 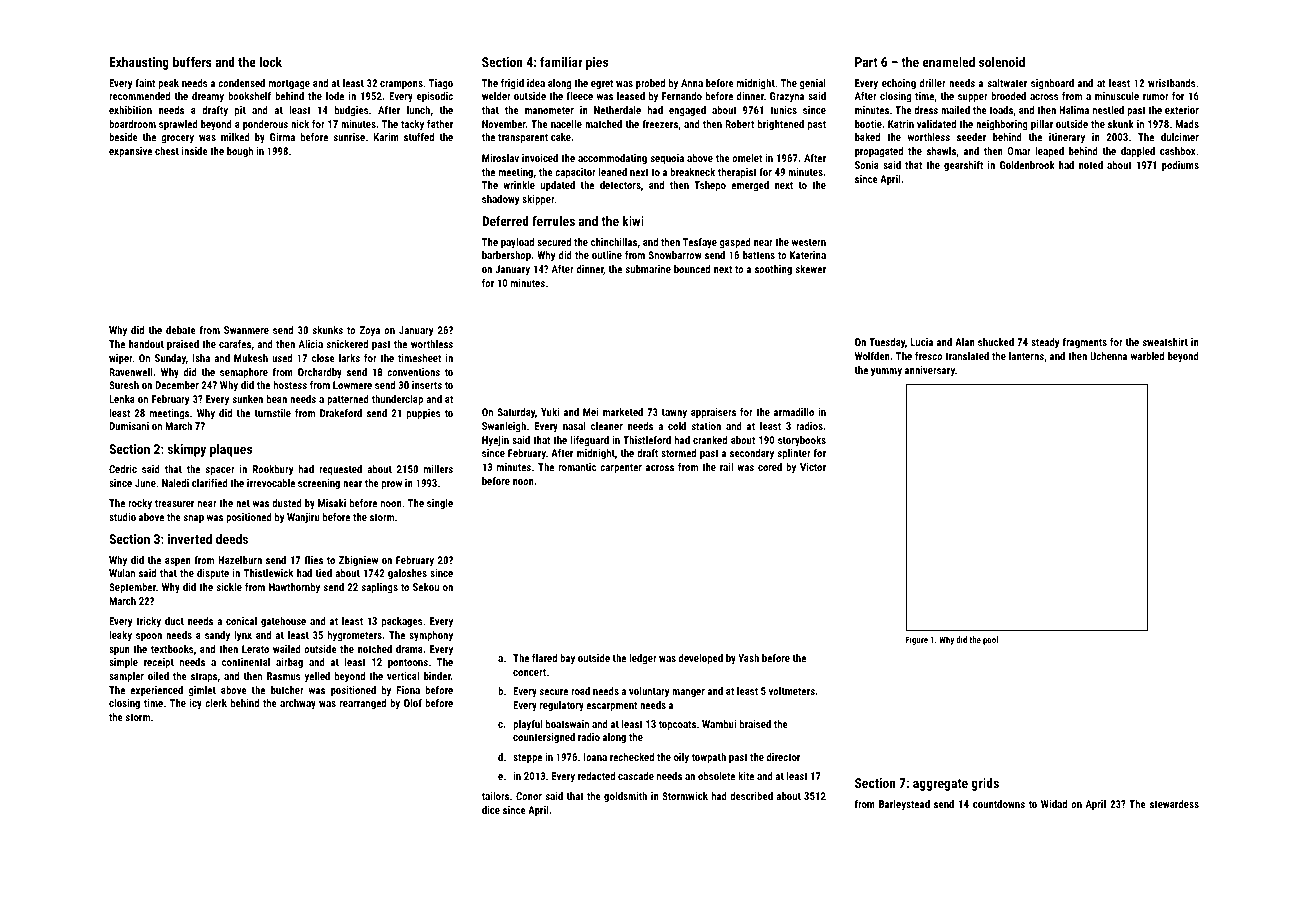 What do you see at coordinates (1002, 61) in the page?
I see `solenoid` at bounding box center [1002, 61].
